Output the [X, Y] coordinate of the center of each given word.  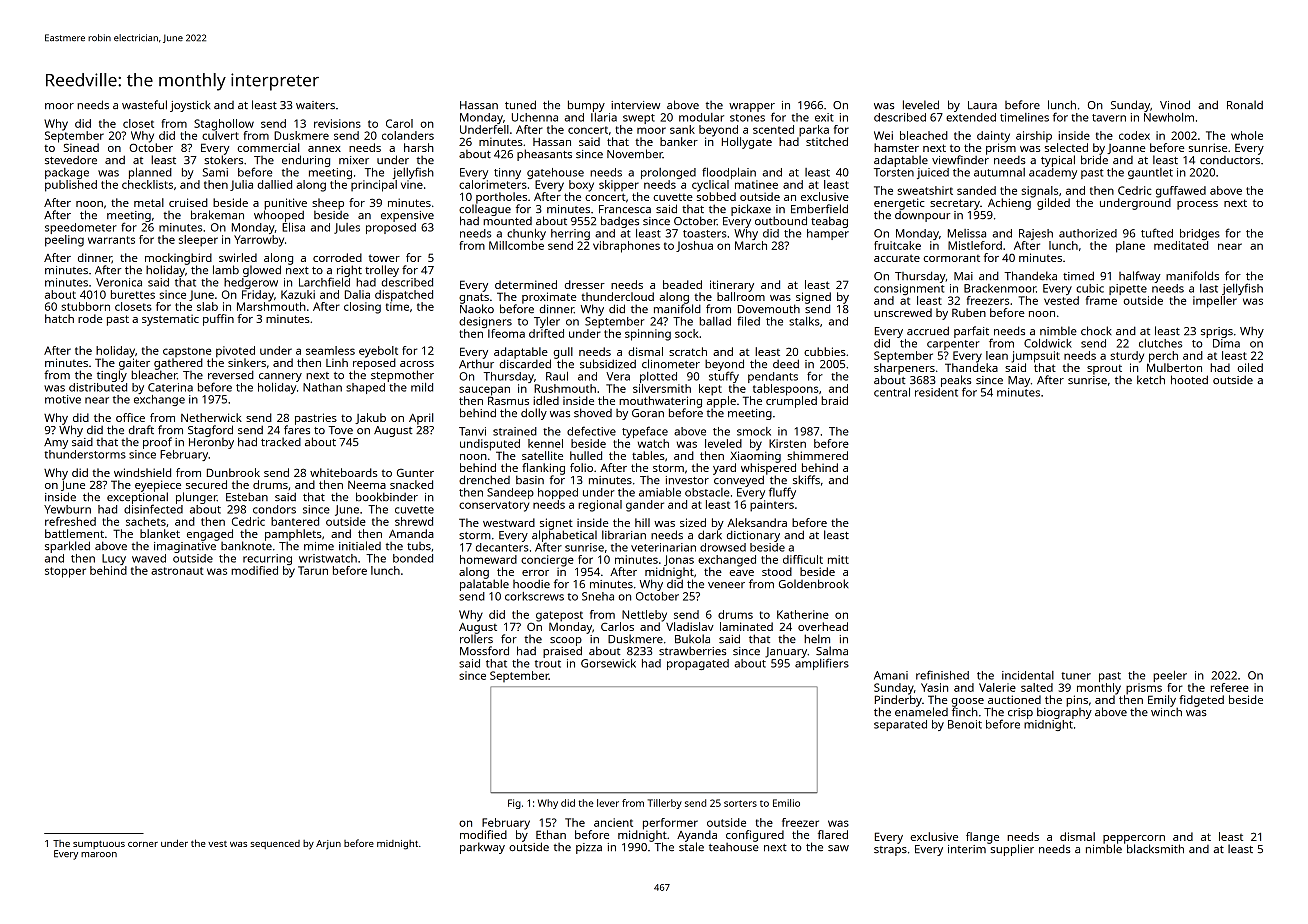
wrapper [752, 107]
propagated [698, 664]
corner [143, 844]
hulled [586, 455]
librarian [624, 534]
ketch [1151, 379]
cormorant [951, 258]
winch [1166, 711]
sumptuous [99, 845]
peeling [64, 241]
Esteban [247, 497]
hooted [1189, 379]
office [130, 417]
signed [813, 298]
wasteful [144, 104]
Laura [982, 105]
